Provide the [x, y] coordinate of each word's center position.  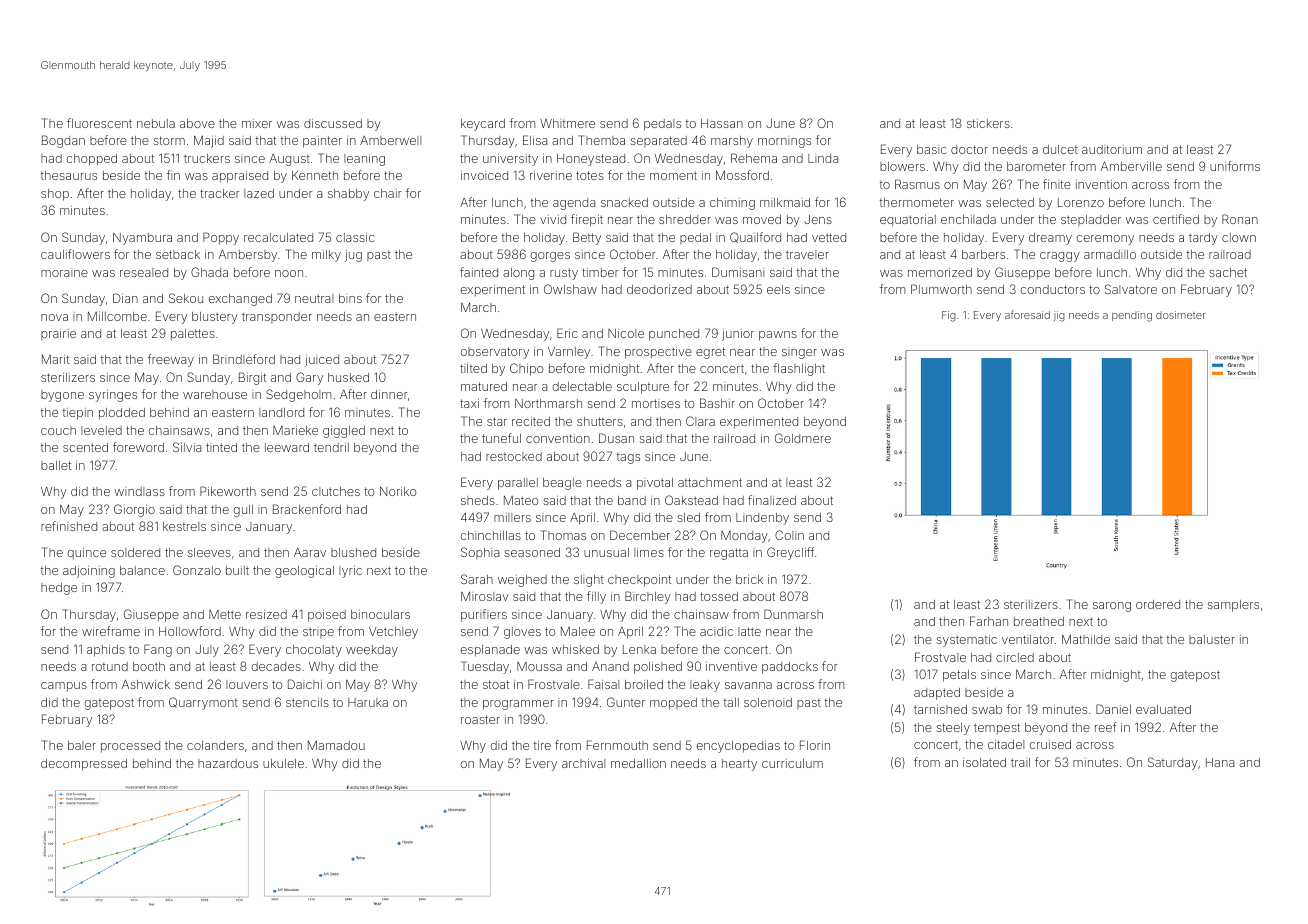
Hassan [722, 123]
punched [674, 335]
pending [1132, 316]
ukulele [283, 763]
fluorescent [99, 123]
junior [738, 335]
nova [54, 317]
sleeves [209, 552]
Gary [309, 378]
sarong [1112, 607]
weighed [522, 581]
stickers [988, 123]
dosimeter [1180, 315]
